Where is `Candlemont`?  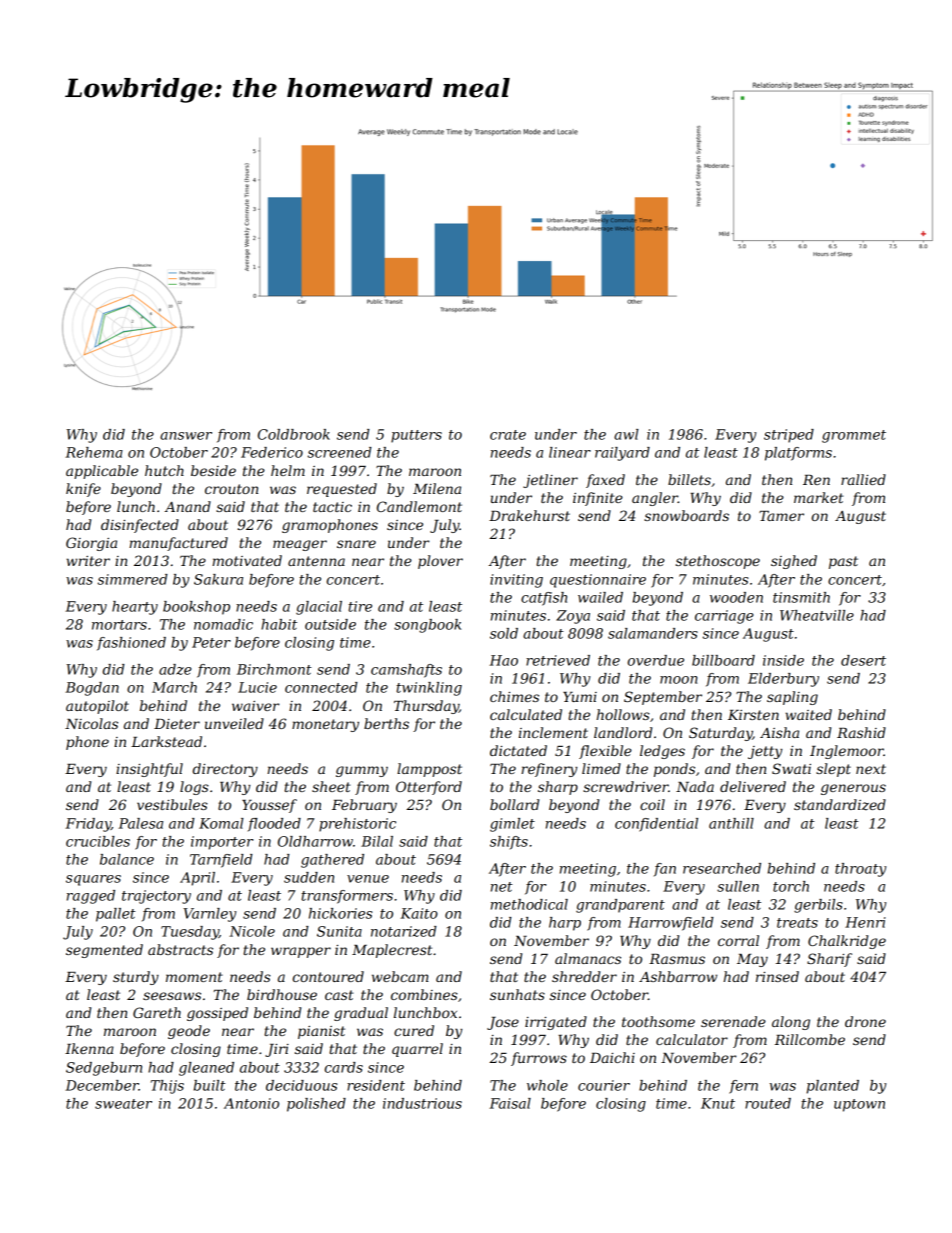
Candlemont is located at coordinates (419, 506).
